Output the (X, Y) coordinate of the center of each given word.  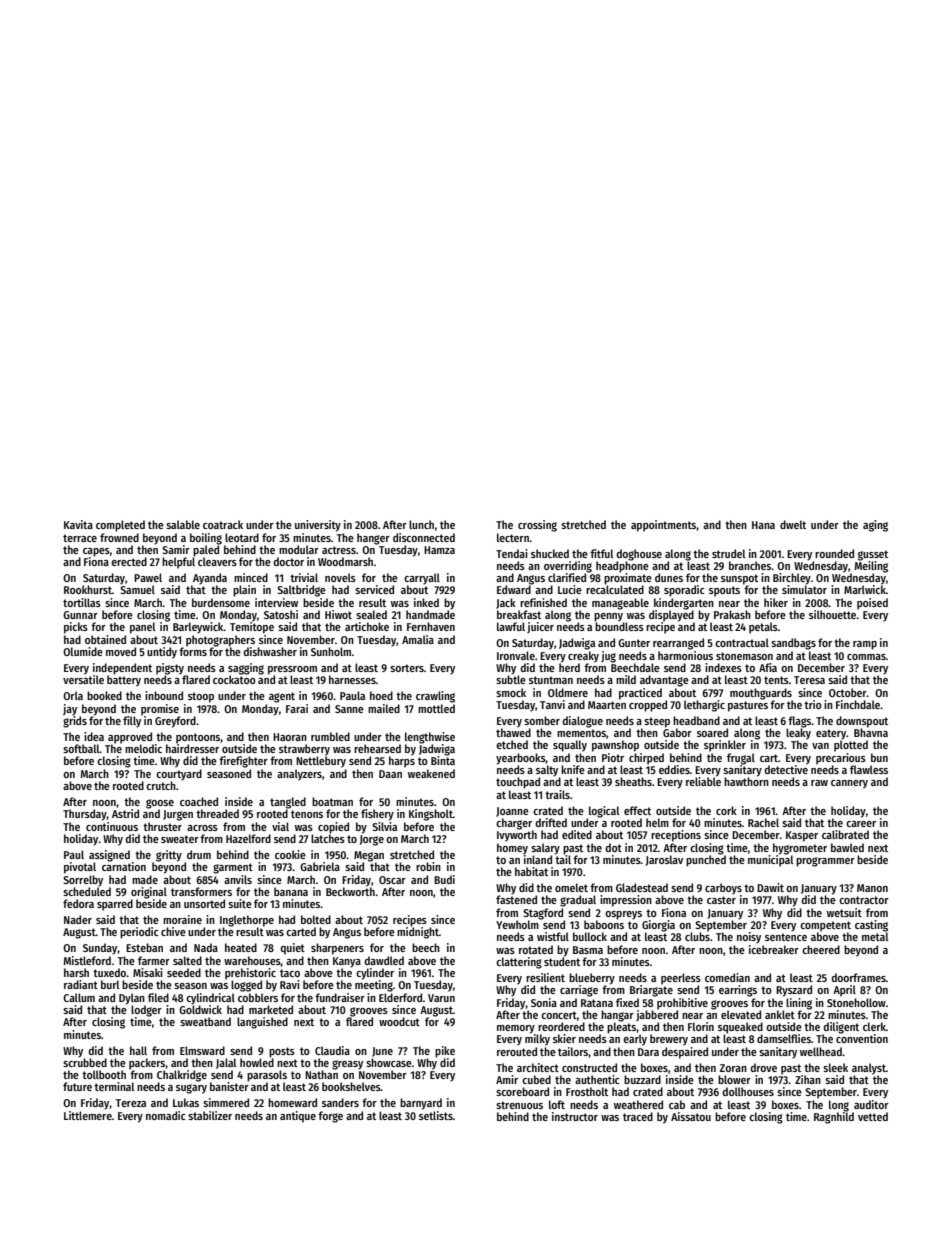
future (77, 1086)
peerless (681, 979)
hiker (776, 602)
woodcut (399, 1021)
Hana (763, 525)
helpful (178, 563)
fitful (601, 553)
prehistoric (250, 974)
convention (862, 1038)
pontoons (198, 738)
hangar (617, 1016)
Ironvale (516, 655)
